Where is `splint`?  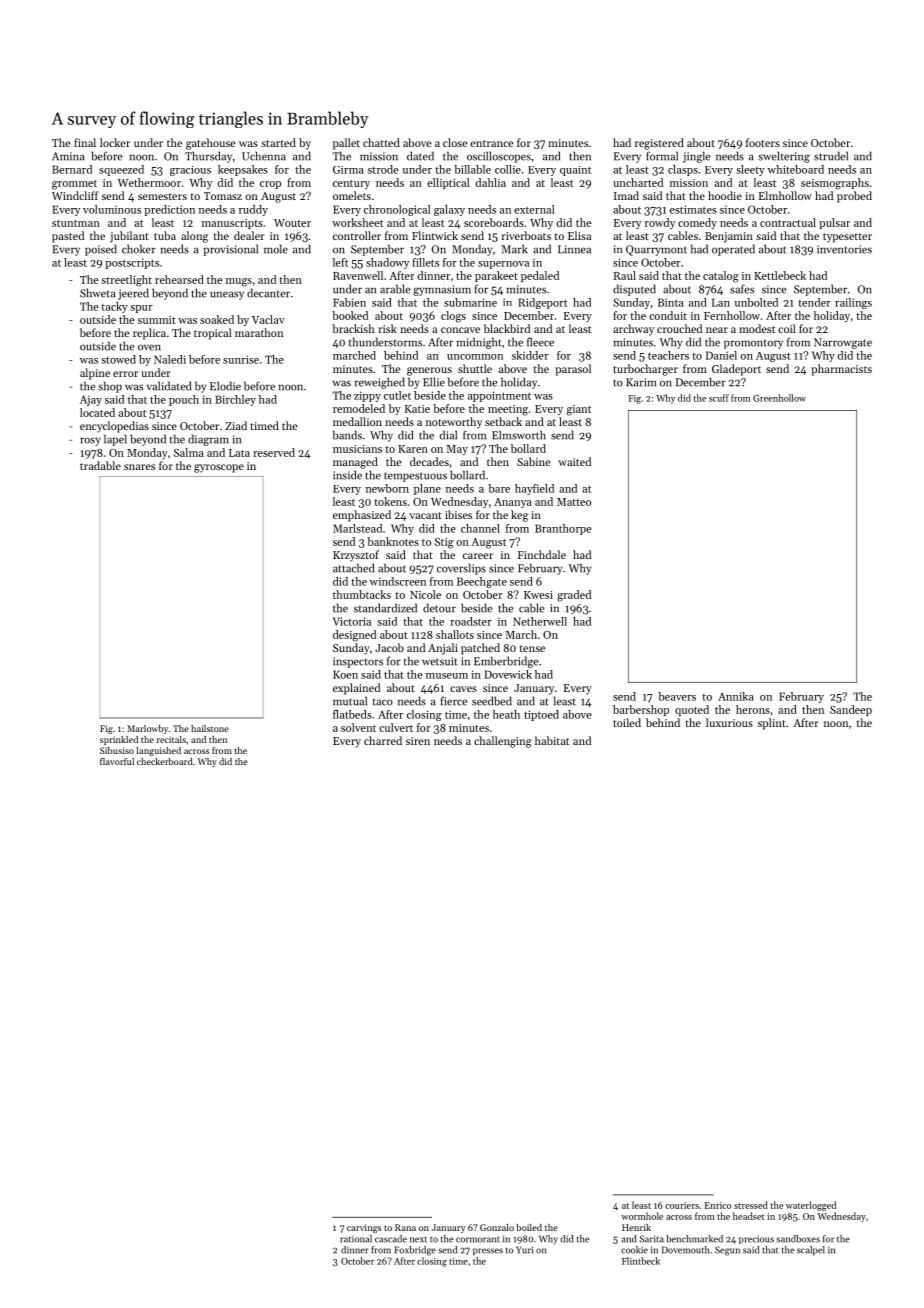
splint is located at coordinates (772, 724).
